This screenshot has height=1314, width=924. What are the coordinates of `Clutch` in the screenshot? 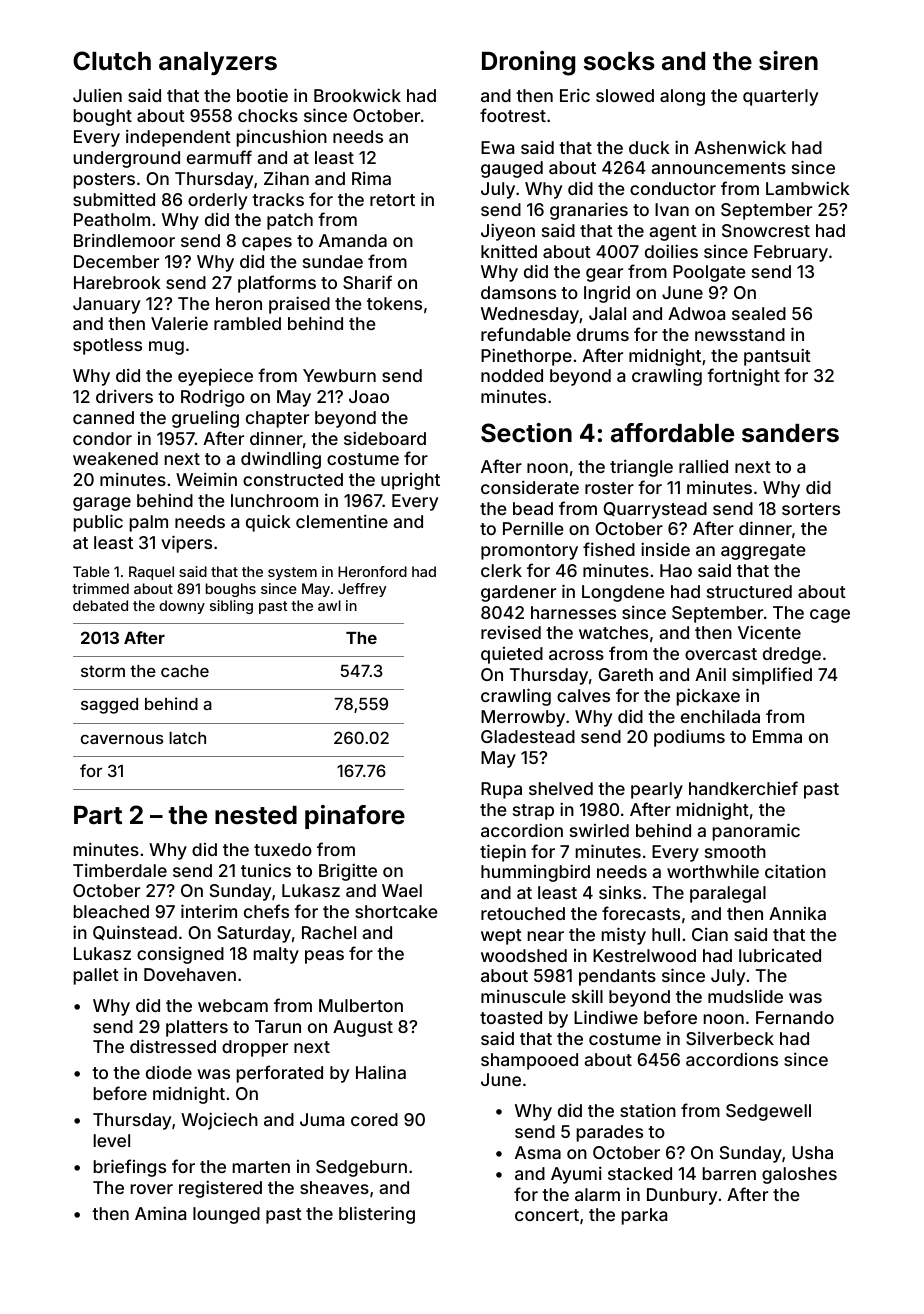 It's located at (112, 60).
